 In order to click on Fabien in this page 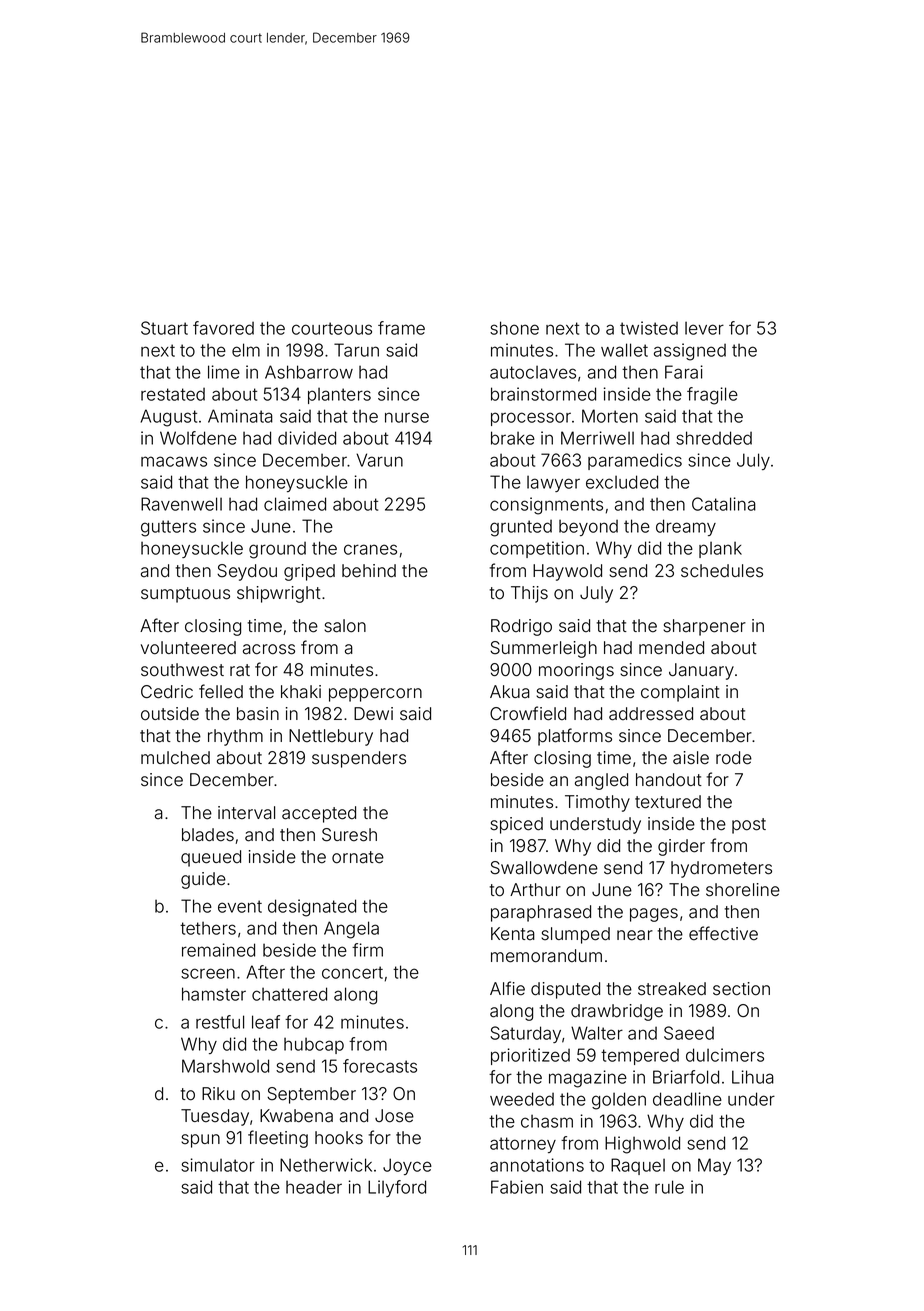, I will do `click(517, 1187)`.
